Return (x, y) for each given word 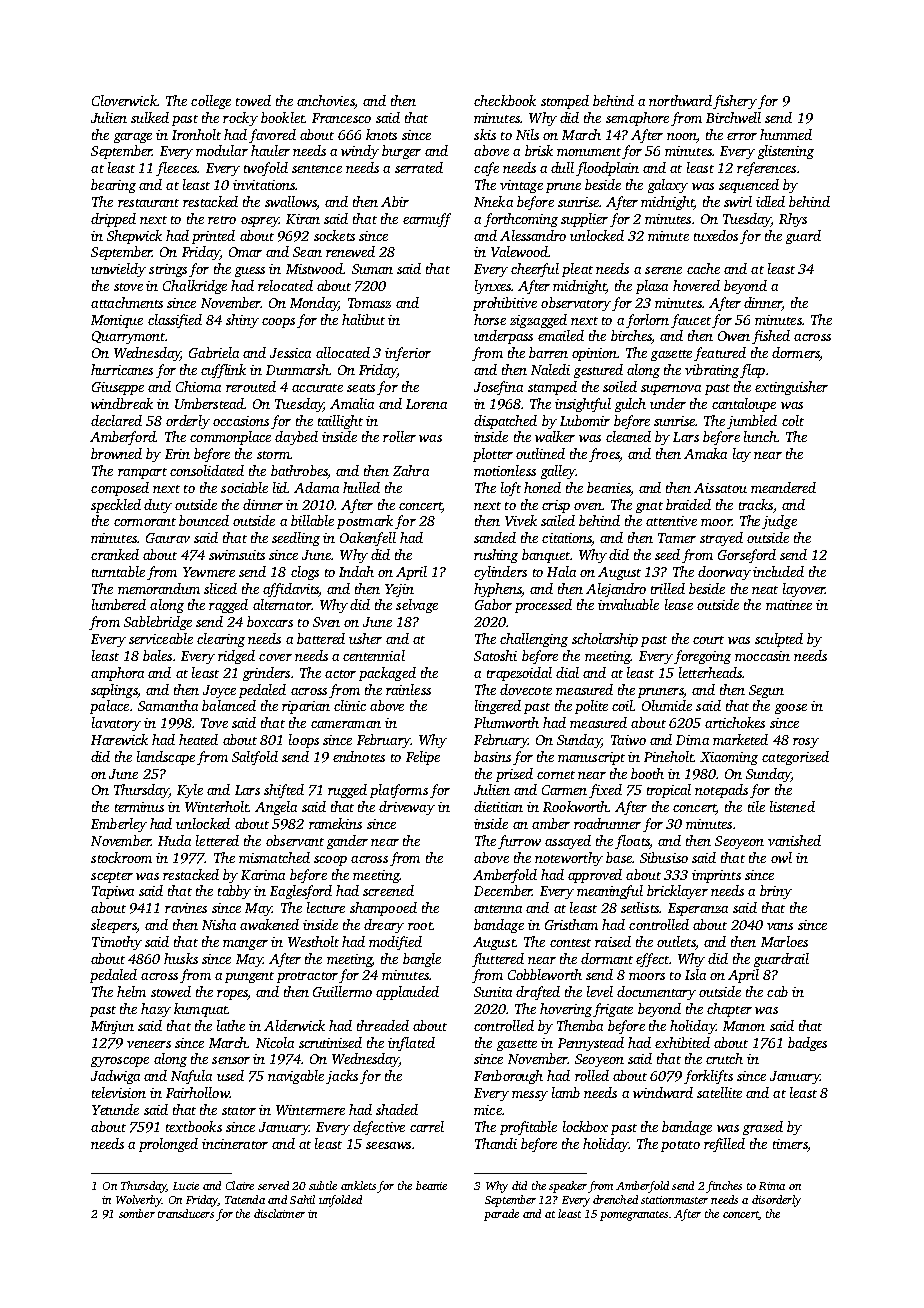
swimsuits (237, 555)
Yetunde (115, 1109)
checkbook (505, 100)
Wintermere (310, 1110)
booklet (283, 117)
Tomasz (369, 303)
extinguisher (791, 388)
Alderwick (294, 1025)
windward (663, 1092)
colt (793, 420)
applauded (407, 993)
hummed (786, 134)
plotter (493, 455)
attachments (127, 302)
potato (680, 1146)
